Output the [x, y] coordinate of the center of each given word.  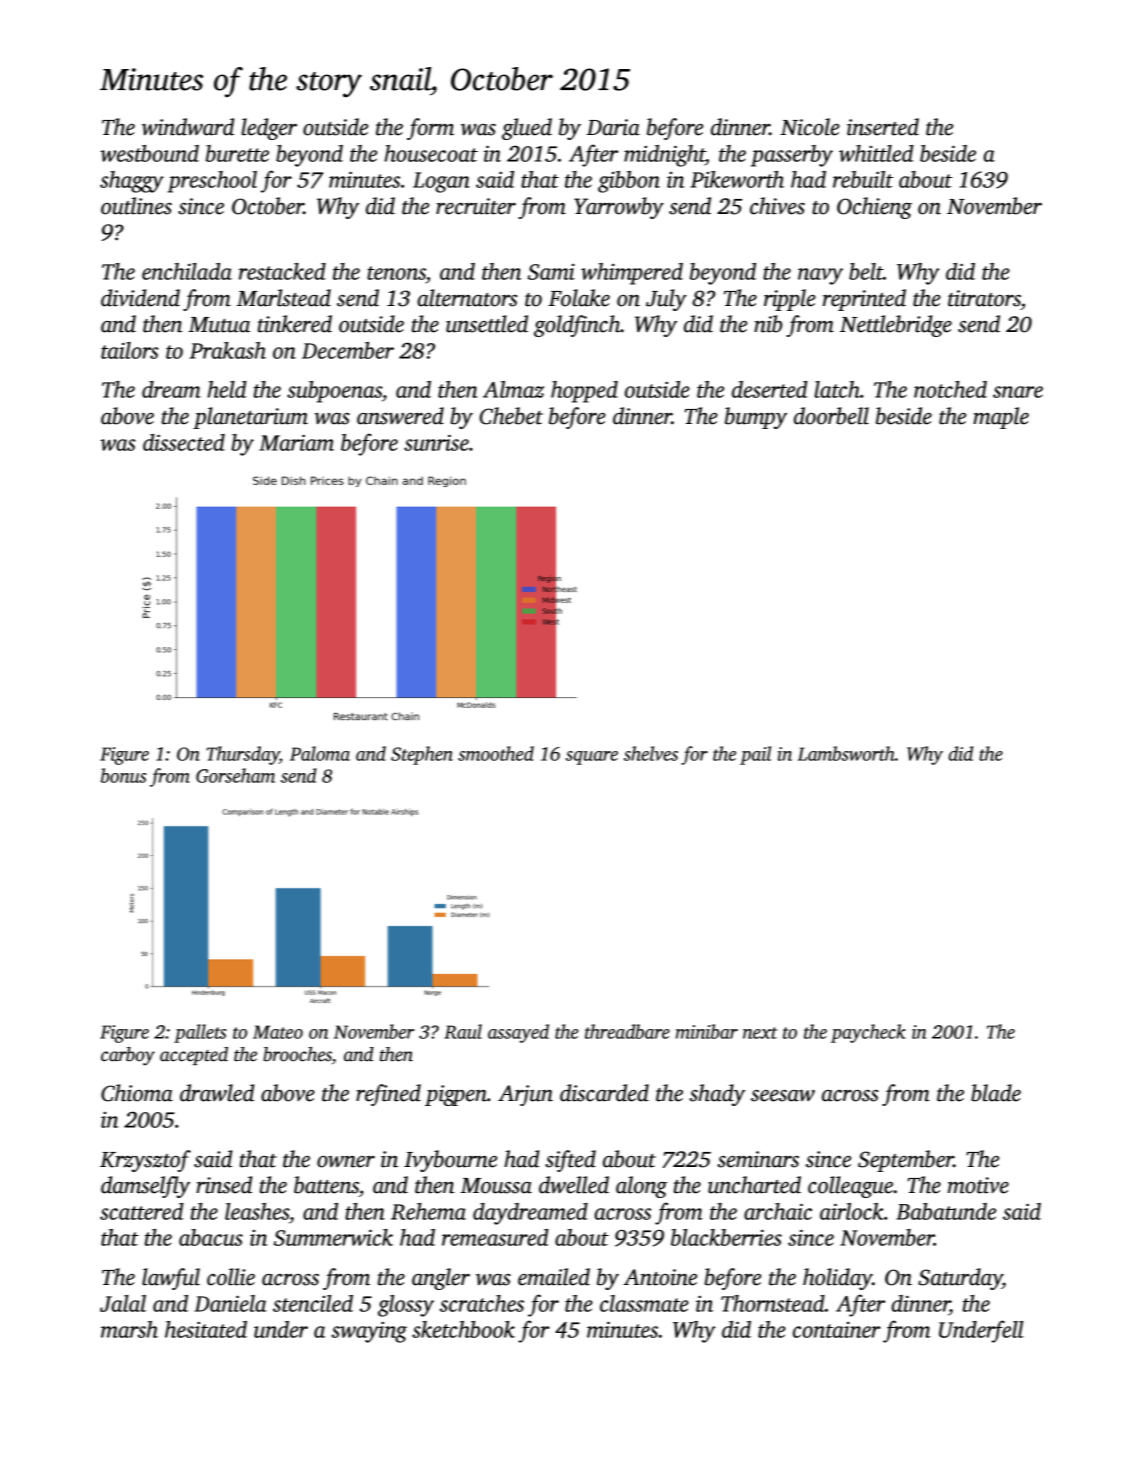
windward [188, 127]
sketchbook [463, 1329]
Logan [441, 182]
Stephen [422, 755]
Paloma [320, 753]
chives [777, 206]
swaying [369, 1332]
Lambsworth [846, 753]
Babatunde [946, 1211]
